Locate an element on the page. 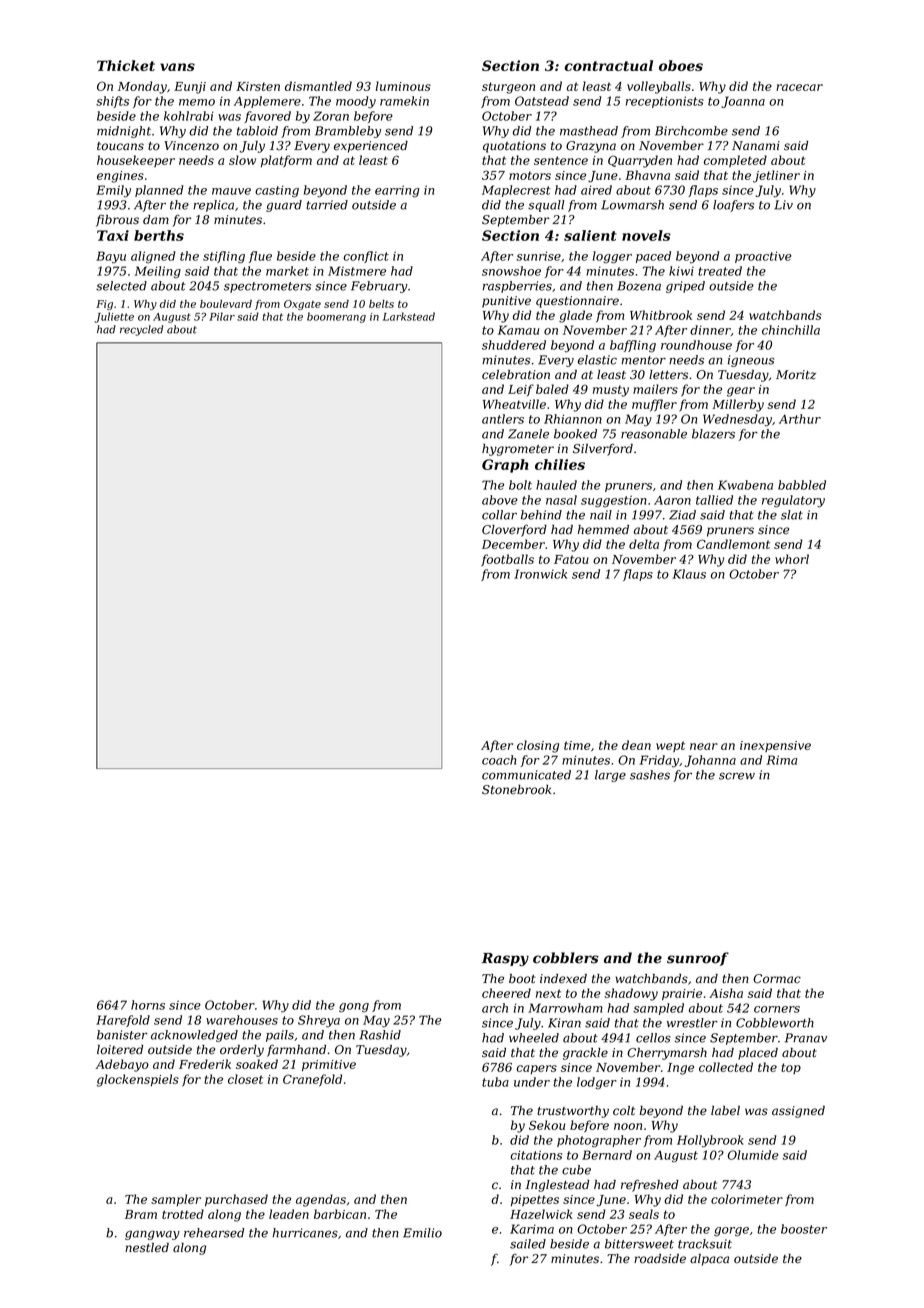  trotted is located at coordinates (183, 1214).
